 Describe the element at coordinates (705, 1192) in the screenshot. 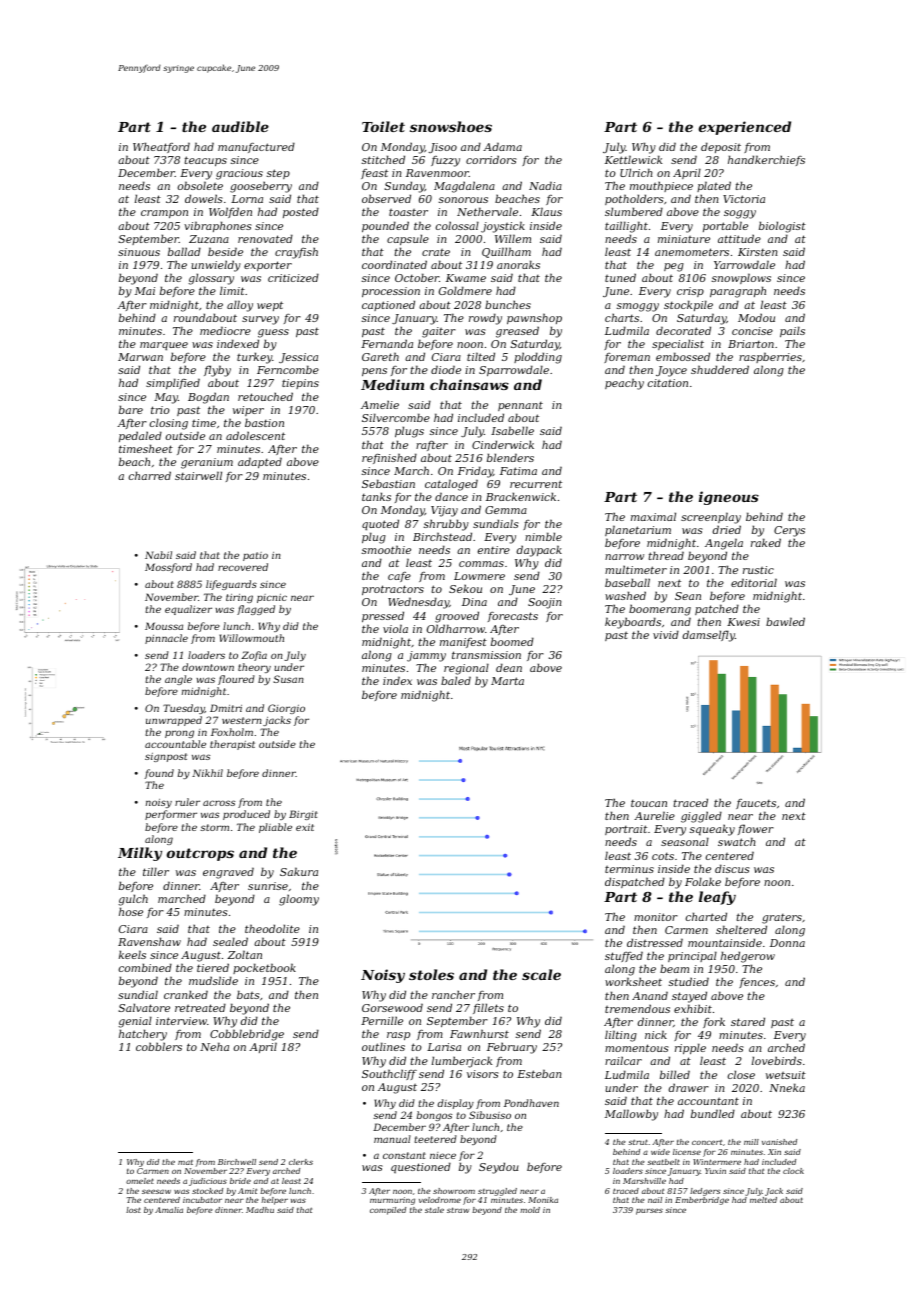

I see `ledgers` at that location.
